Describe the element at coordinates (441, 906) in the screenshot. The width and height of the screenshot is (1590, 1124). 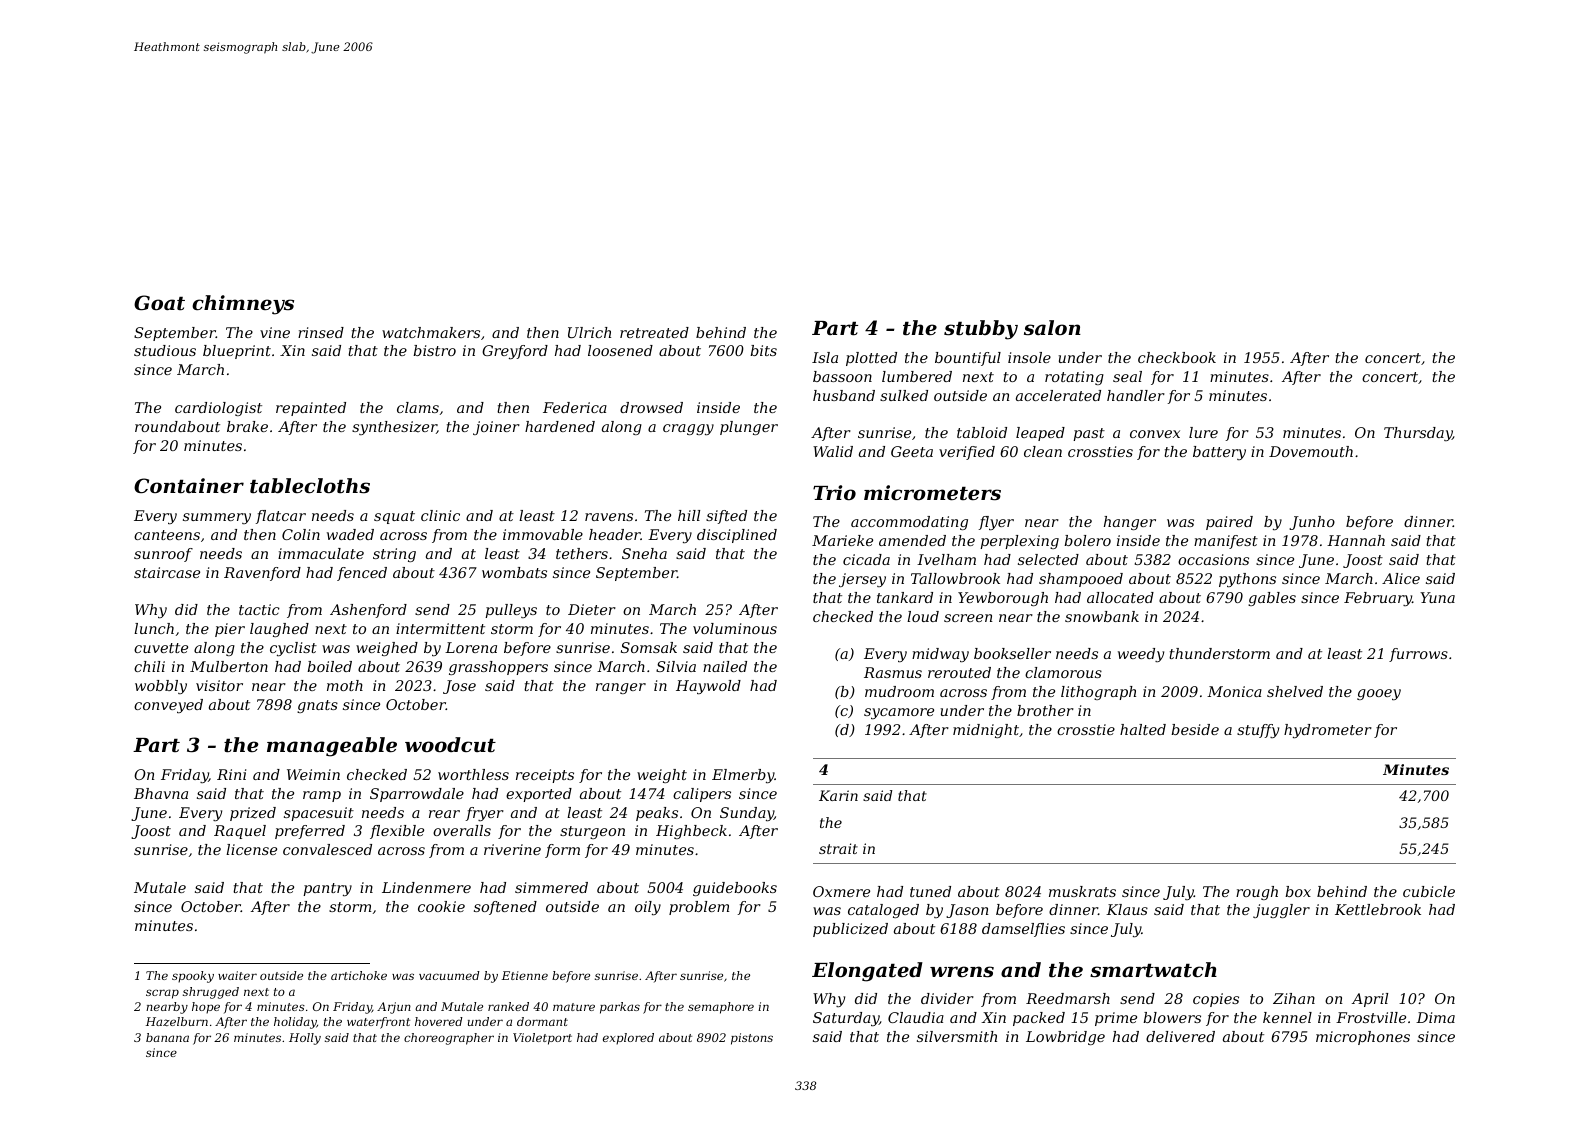
I see `cookie` at that location.
